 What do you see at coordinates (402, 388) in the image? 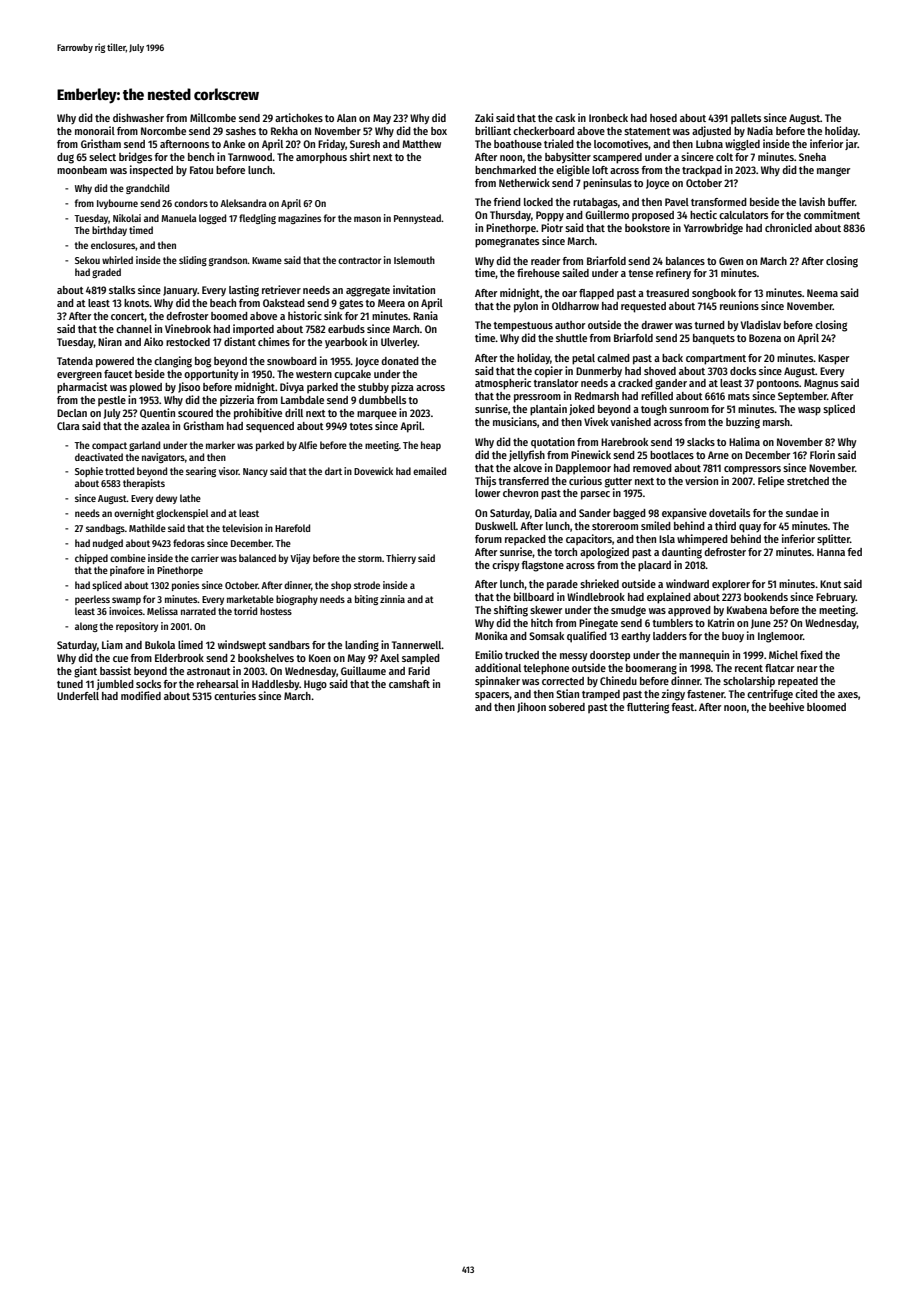
I see `pizza` at bounding box center [402, 388].
